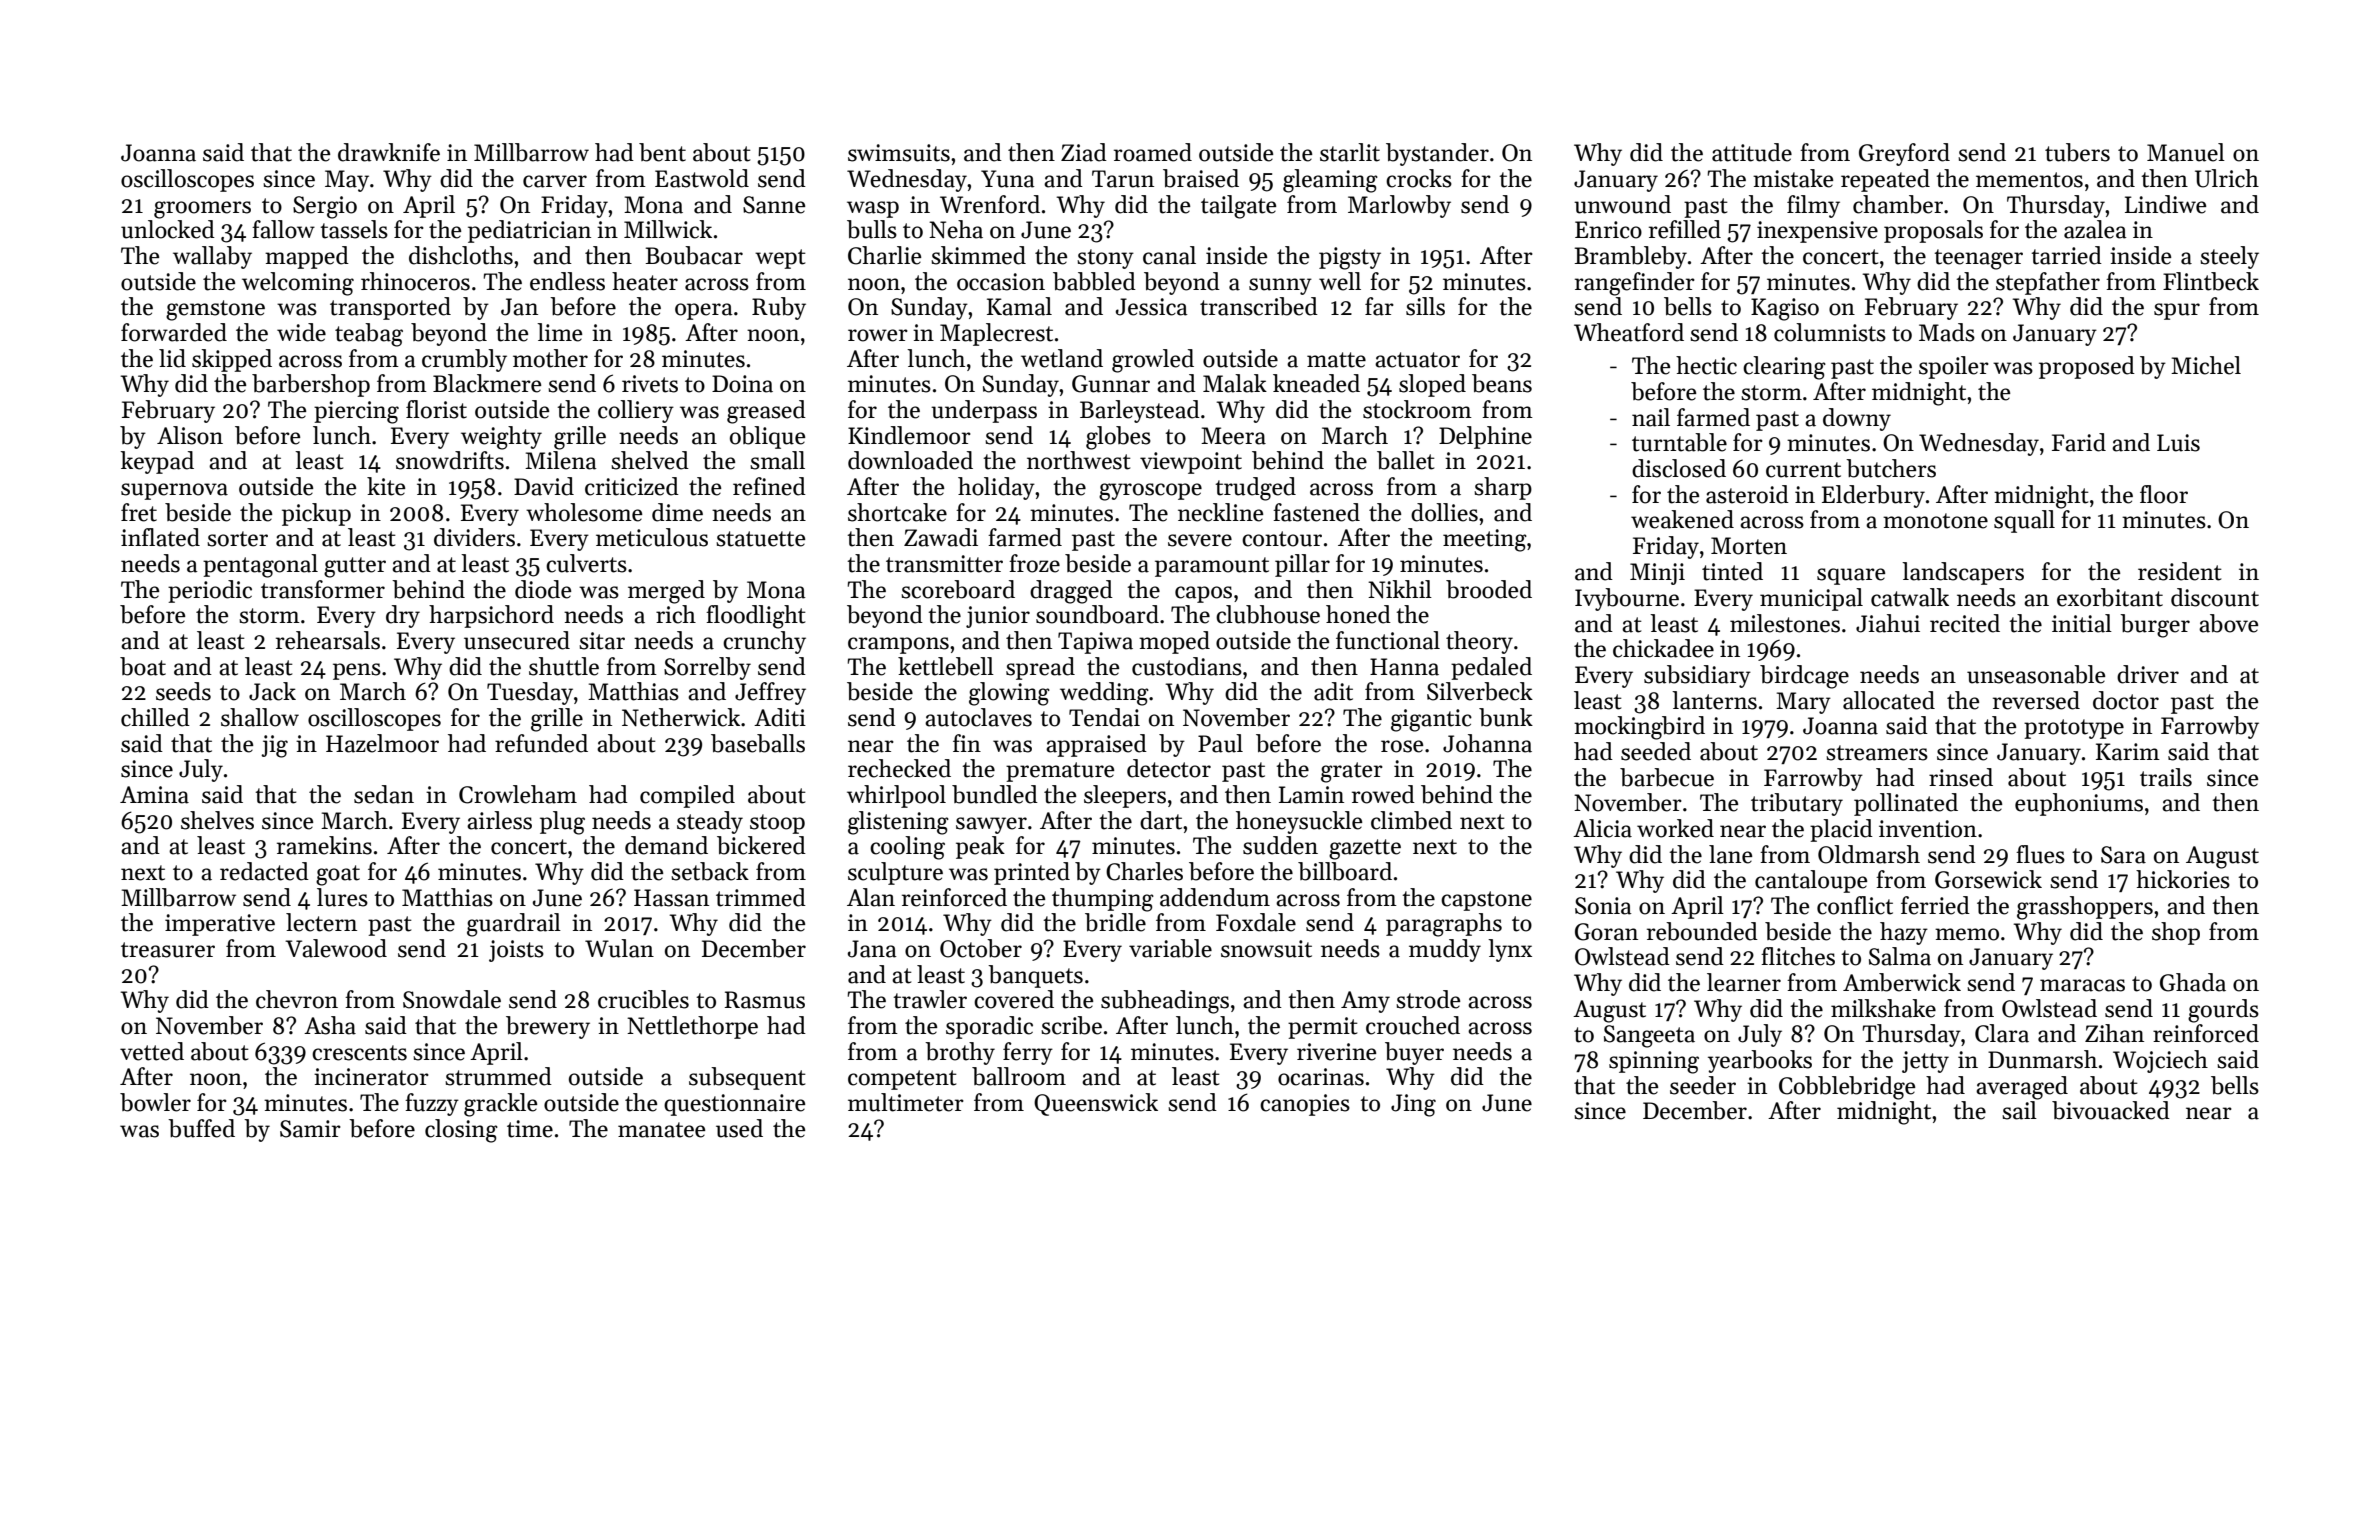 The width and height of the screenshot is (2380, 1540). Describe the element at coordinates (1486, 901) in the screenshot. I see `capstone` at that location.
